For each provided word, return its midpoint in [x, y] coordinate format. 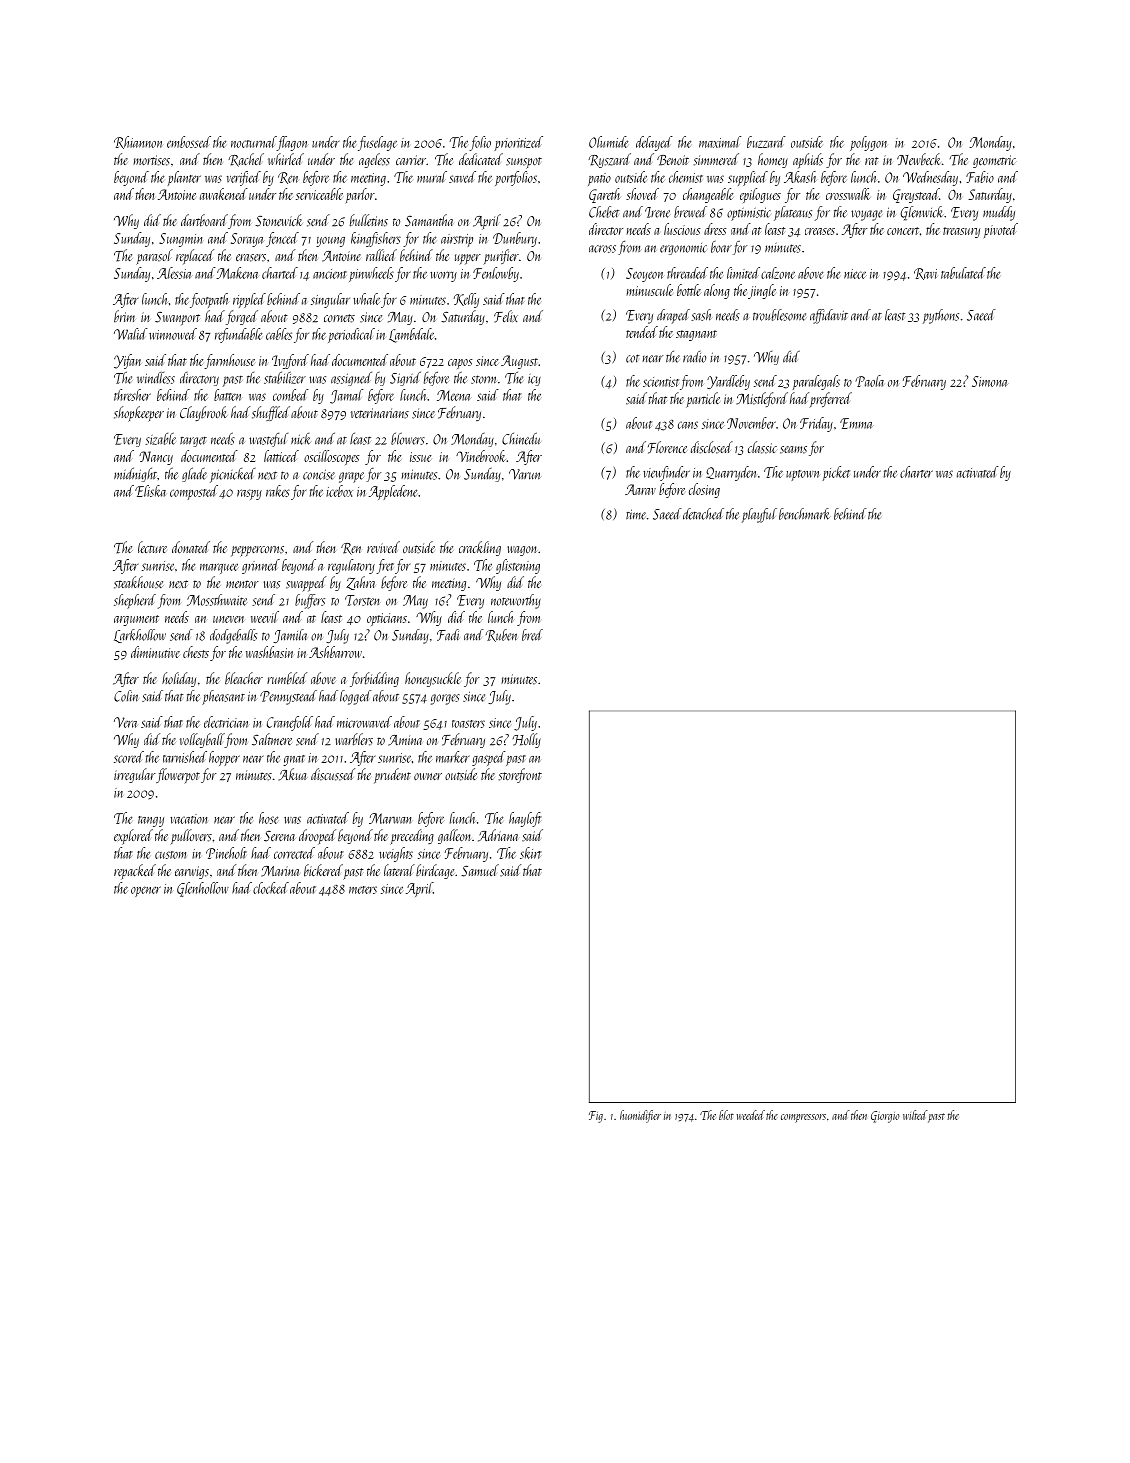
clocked [271, 888]
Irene [657, 212]
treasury [961, 232]
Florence [667, 447]
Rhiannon [138, 142]
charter [916, 472]
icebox [339, 491]
